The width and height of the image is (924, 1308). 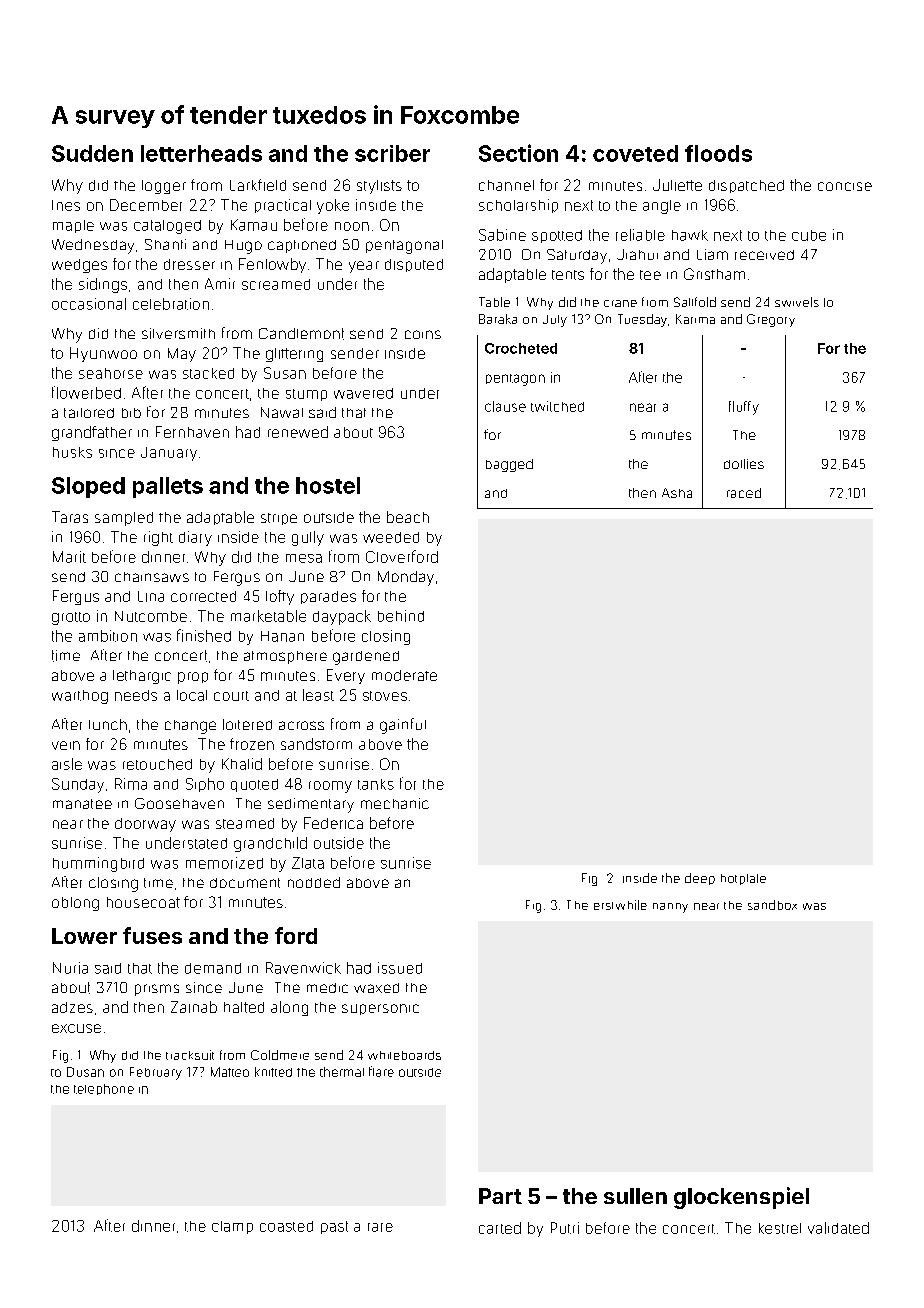 I want to click on dollies, so click(x=744, y=464).
